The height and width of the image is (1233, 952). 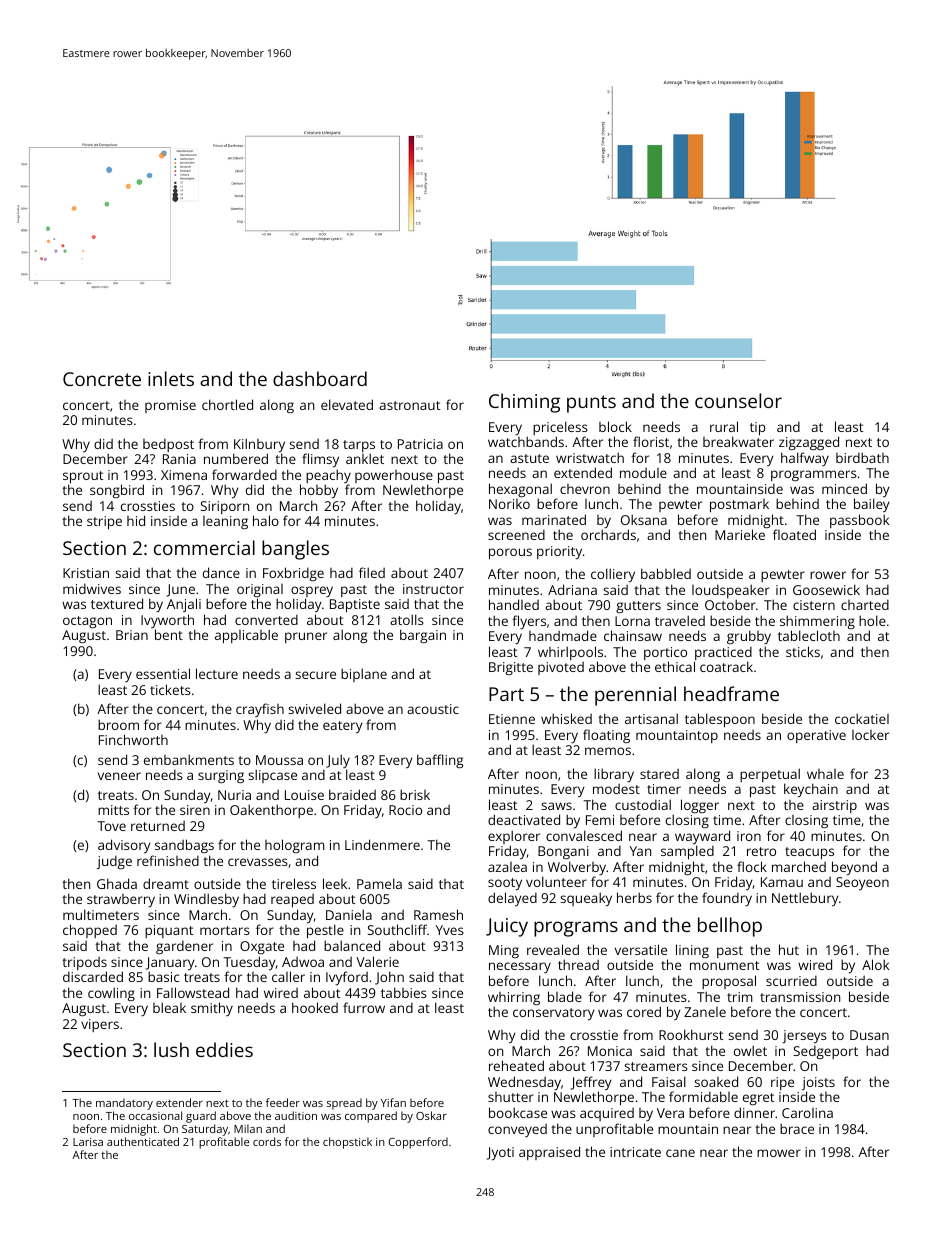 What do you see at coordinates (738, 400) in the image?
I see `counselor` at bounding box center [738, 400].
